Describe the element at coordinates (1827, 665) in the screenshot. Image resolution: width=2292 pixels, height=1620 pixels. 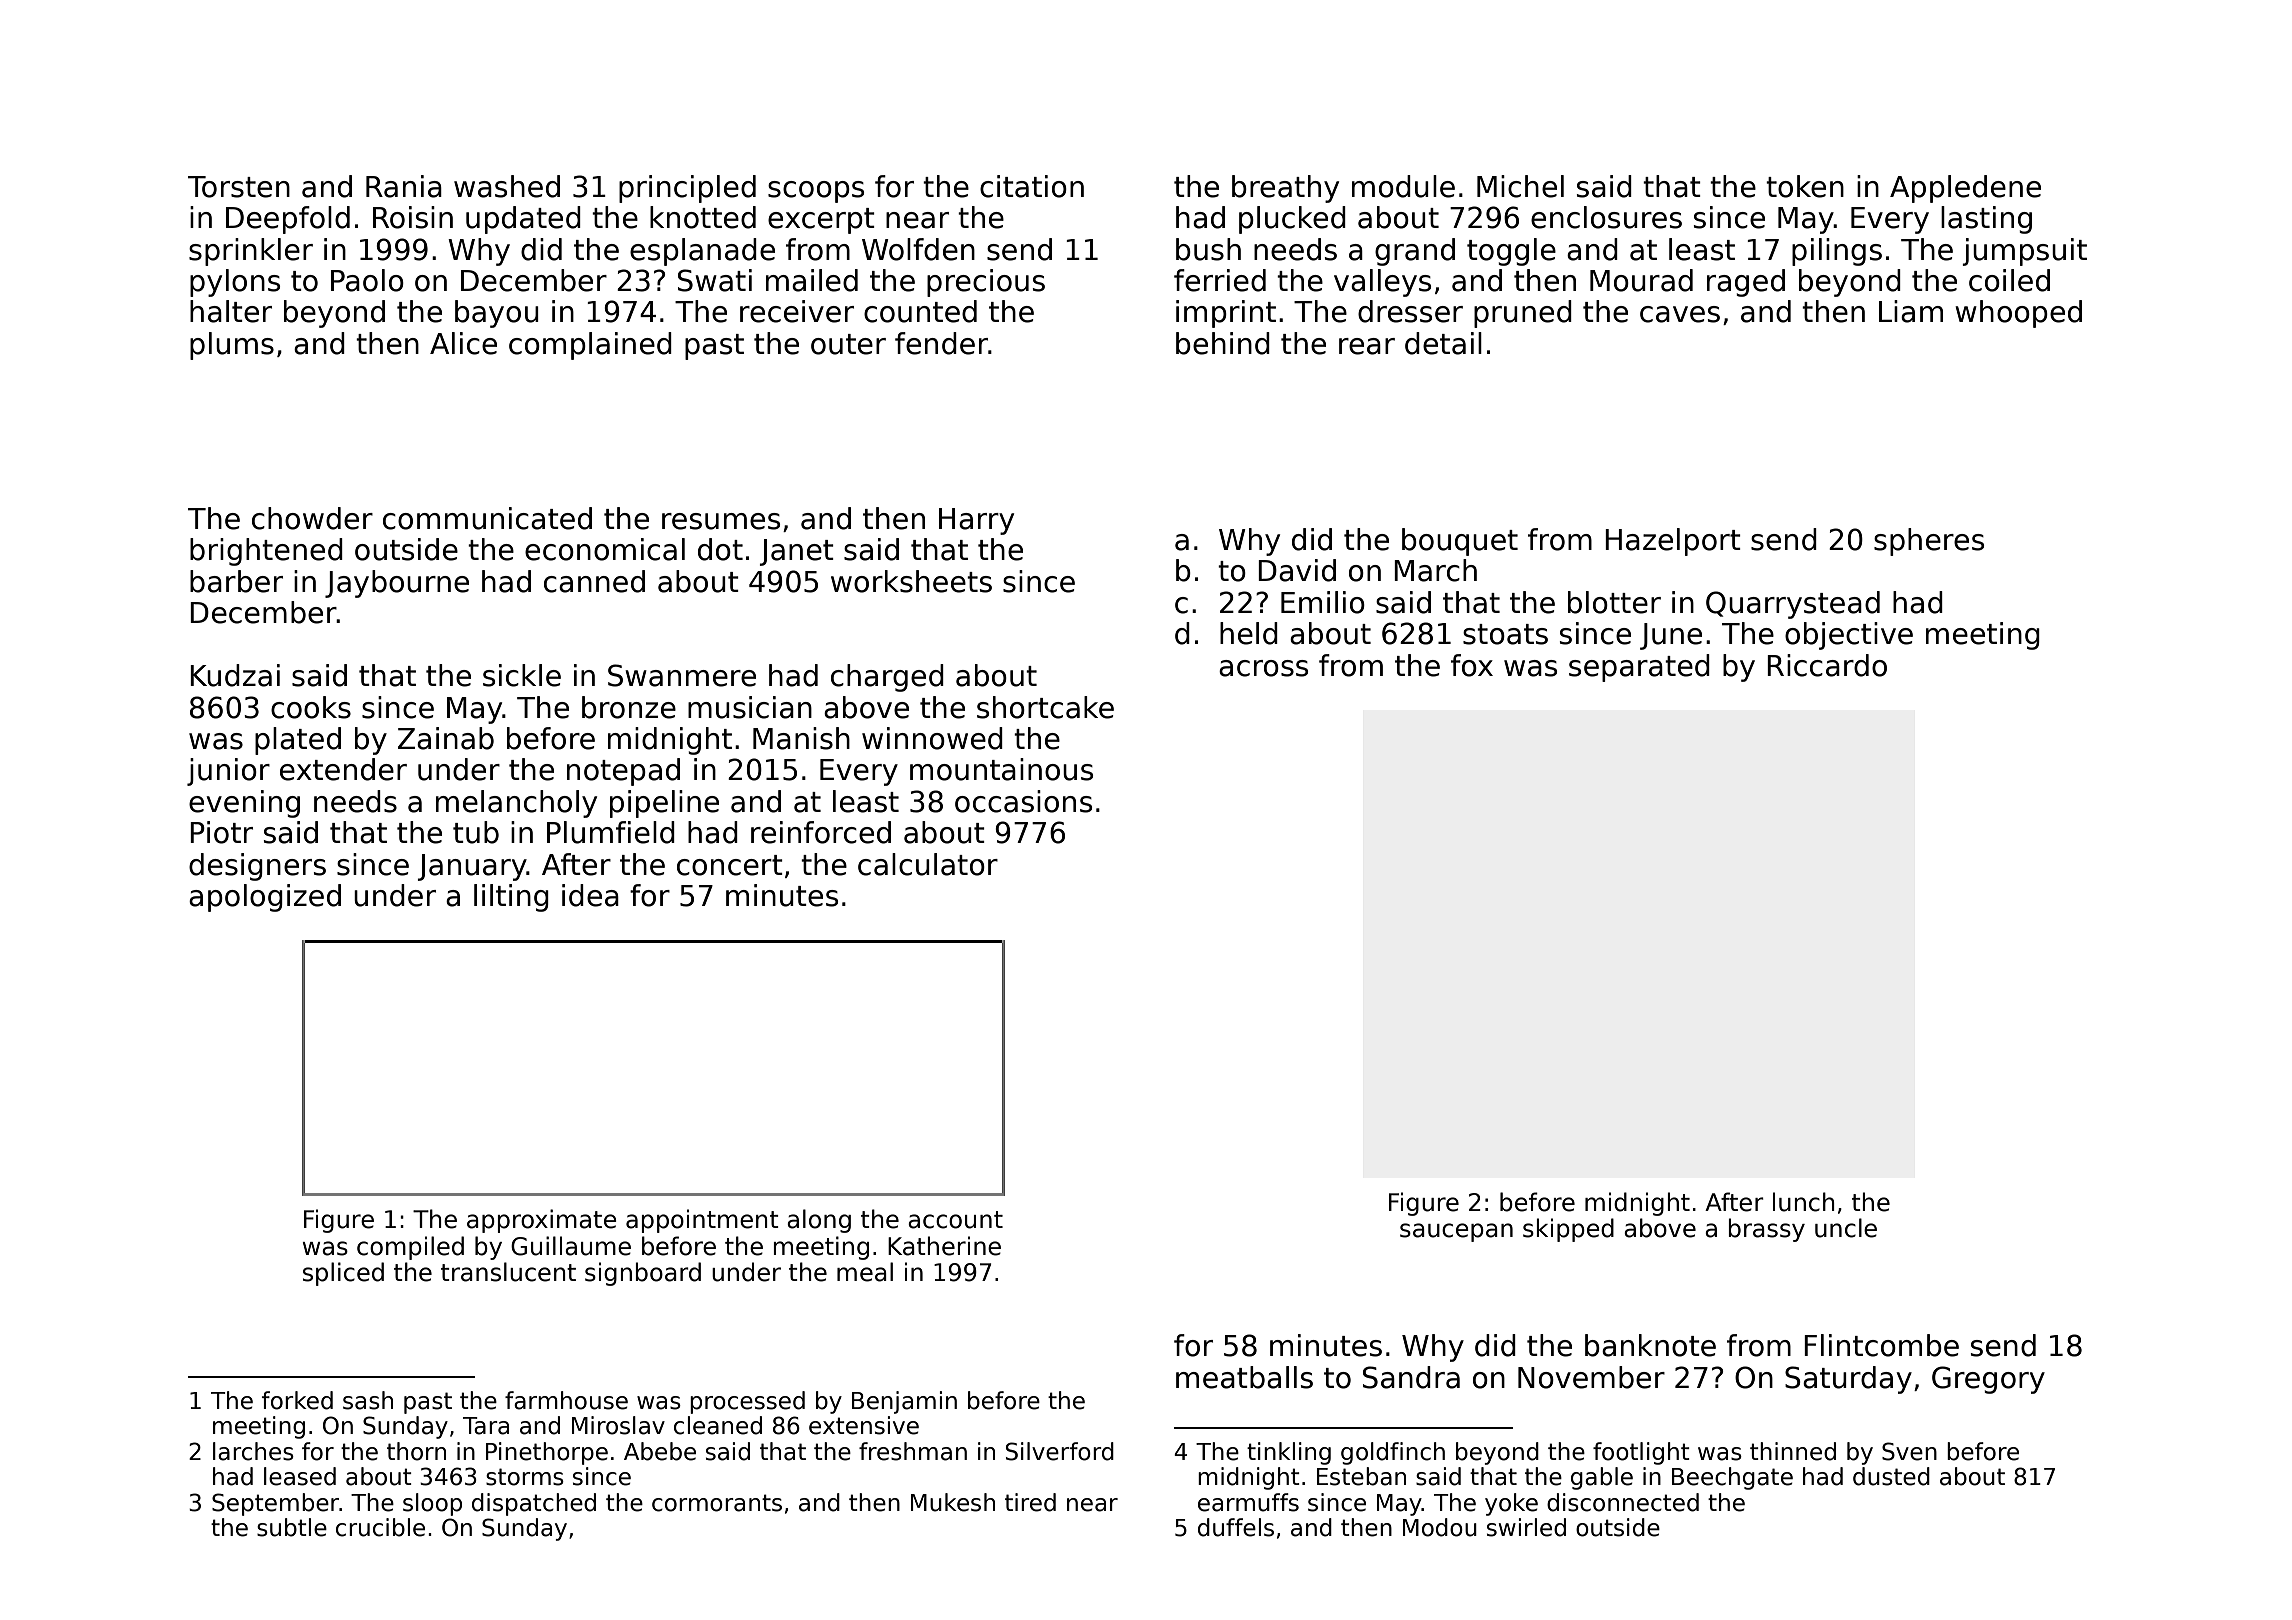
I see `Riccardo` at that location.
